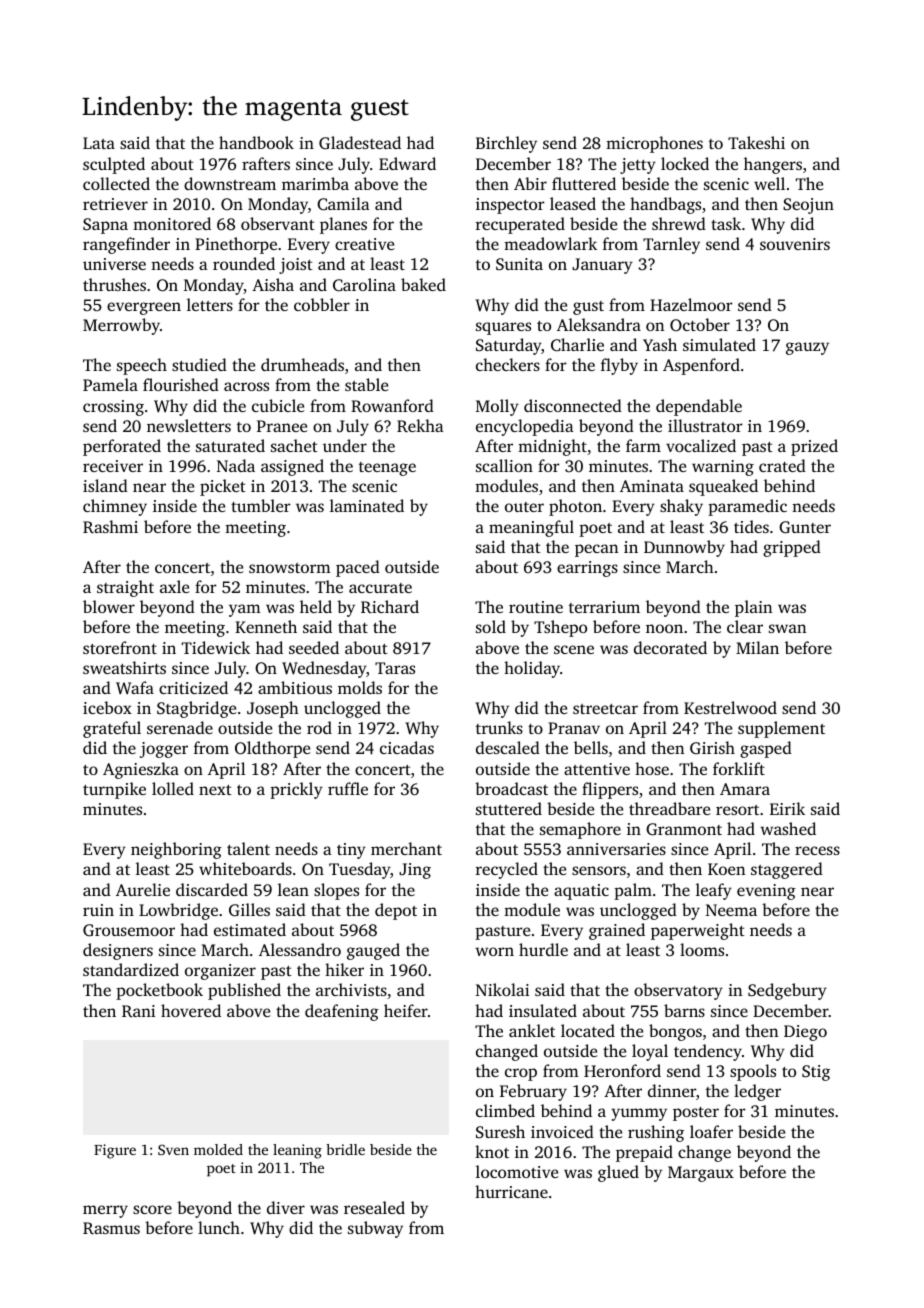  Describe the element at coordinates (506, 144) in the screenshot. I see `Birchley` at that location.
